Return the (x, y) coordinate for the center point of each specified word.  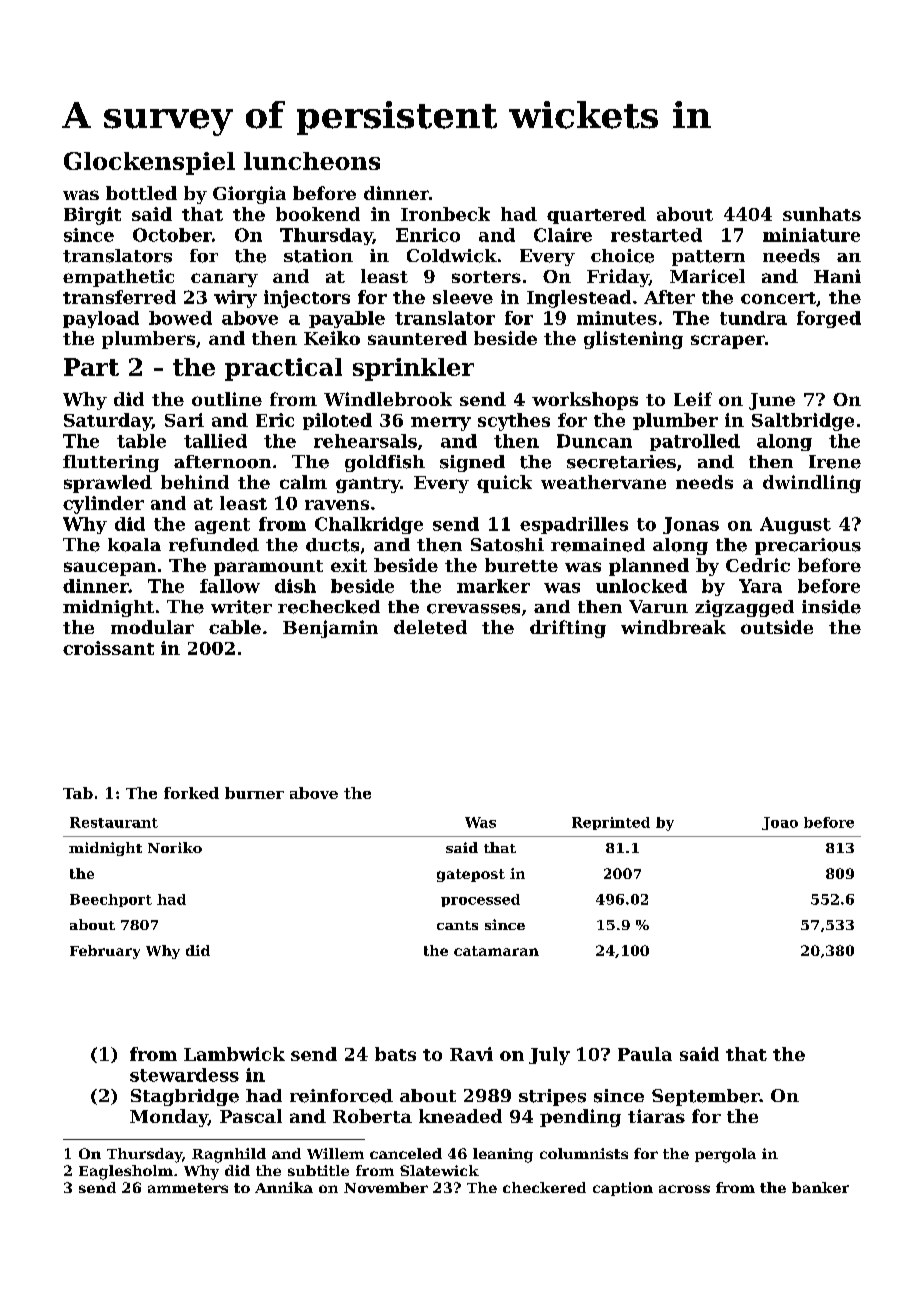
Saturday (108, 422)
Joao (780, 823)
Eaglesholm (126, 1172)
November (386, 1187)
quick (504, 484)
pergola (725, 1155)
